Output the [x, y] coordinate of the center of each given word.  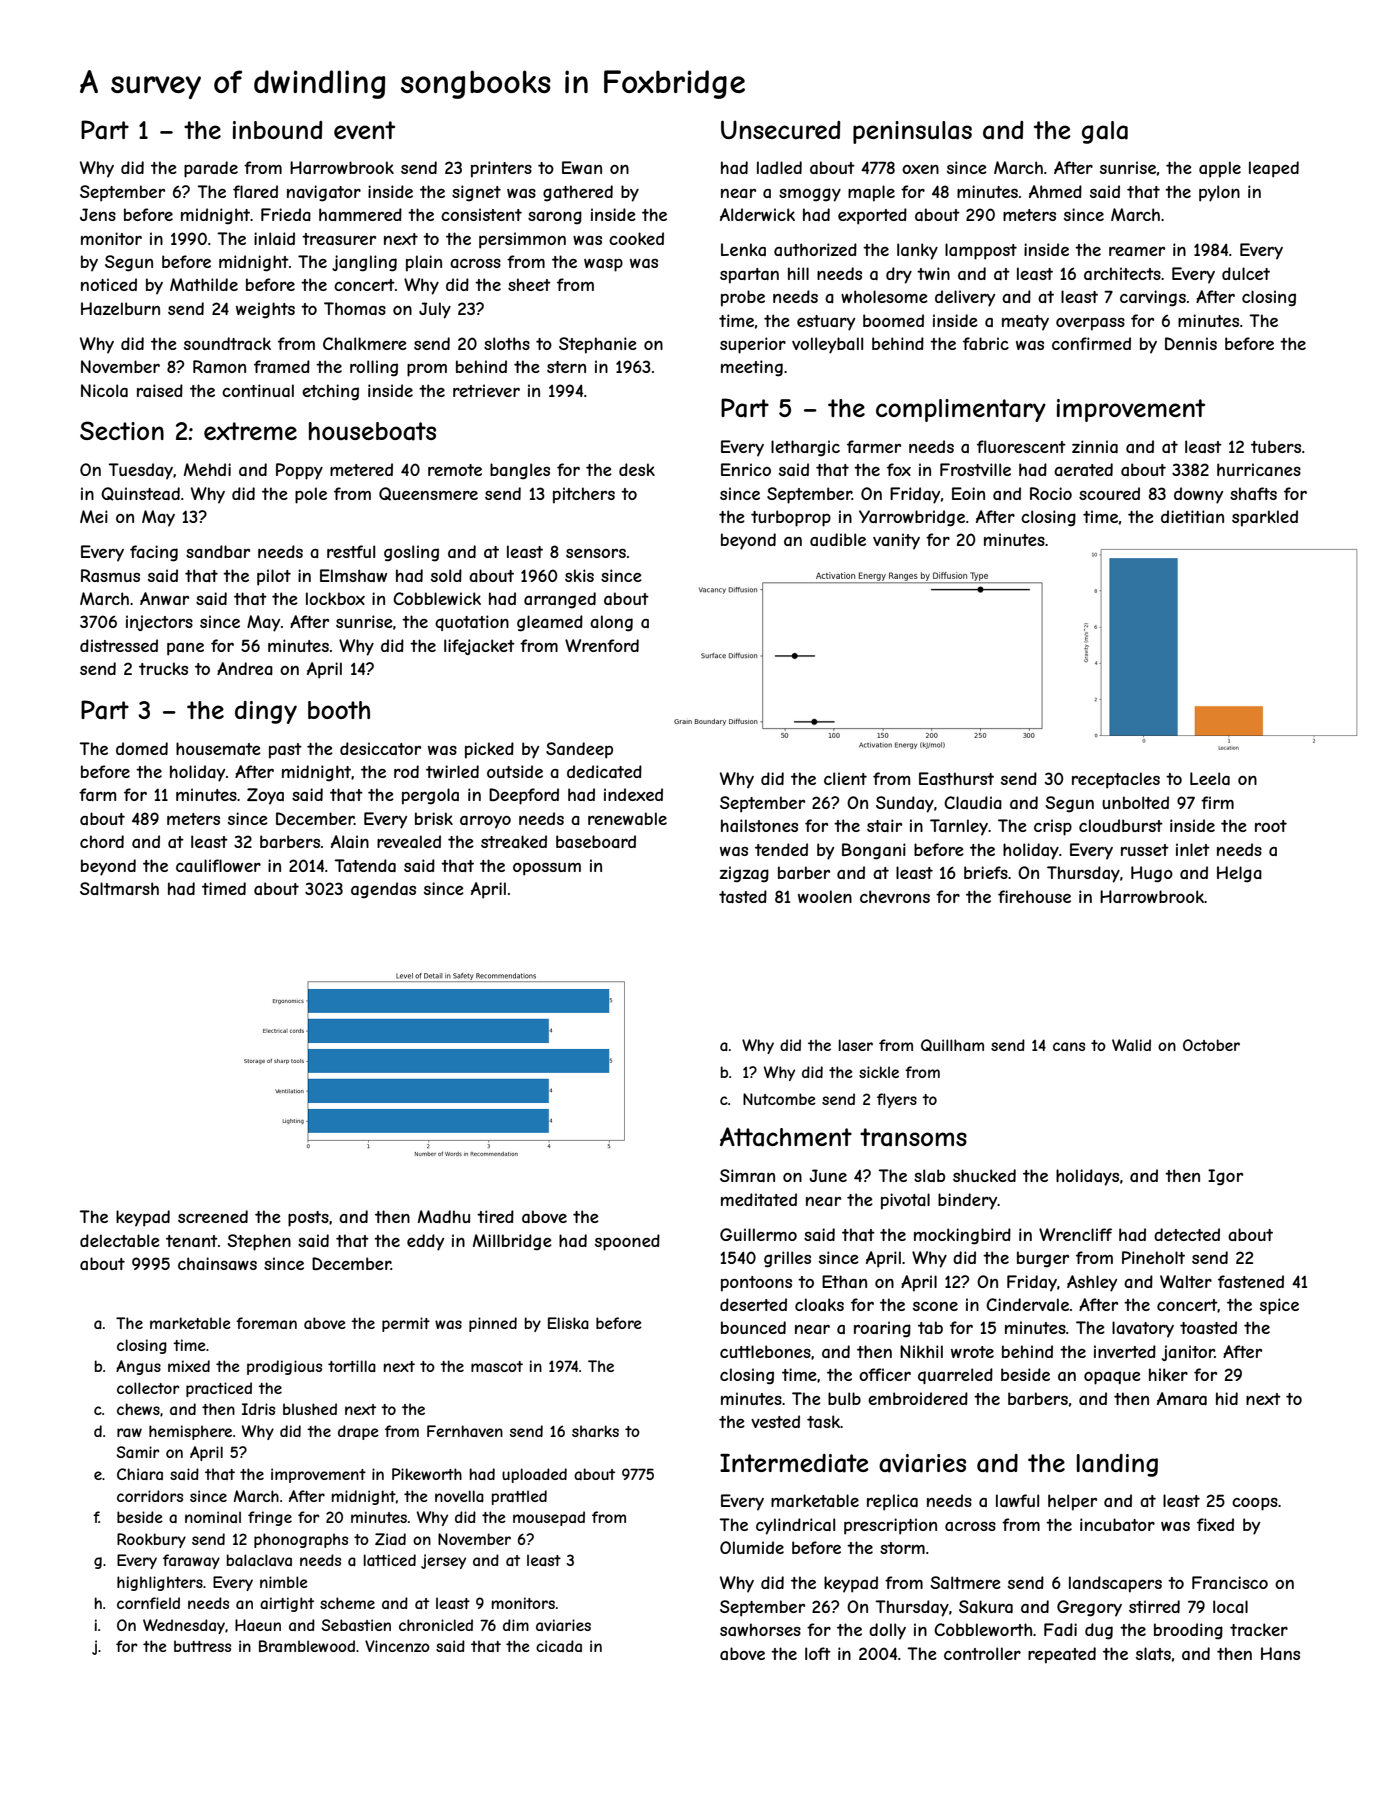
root [1271, 826]
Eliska [568, 1323]
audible [838, 539]
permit [406, 1324]
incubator [1117, 1524]
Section [122, 430]
